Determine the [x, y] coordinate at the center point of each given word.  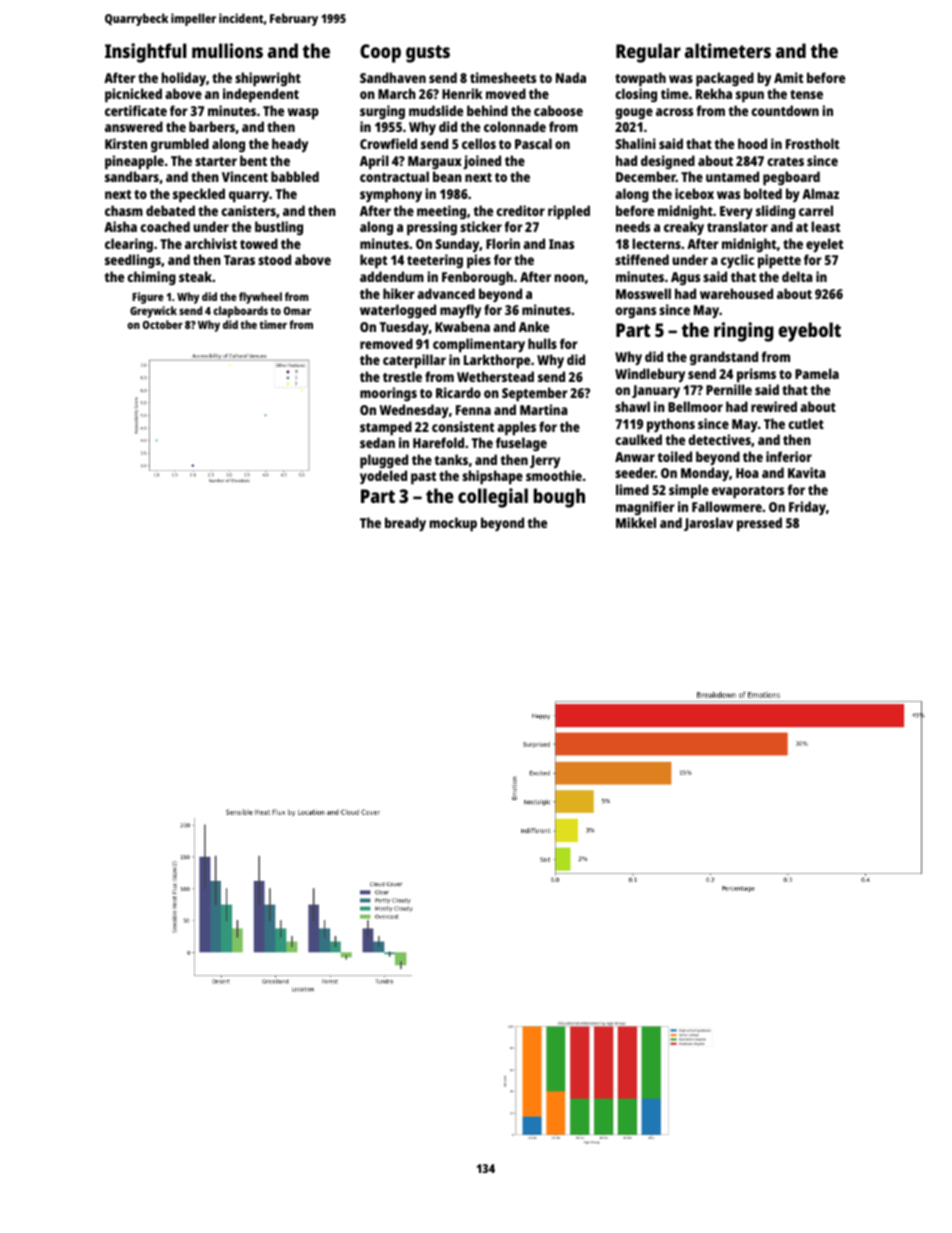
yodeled [383, 477]
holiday [183, 79]
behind [487, 110]
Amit [788, 77]
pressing [432, 228]
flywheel [260, 298]
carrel [816, 210]
